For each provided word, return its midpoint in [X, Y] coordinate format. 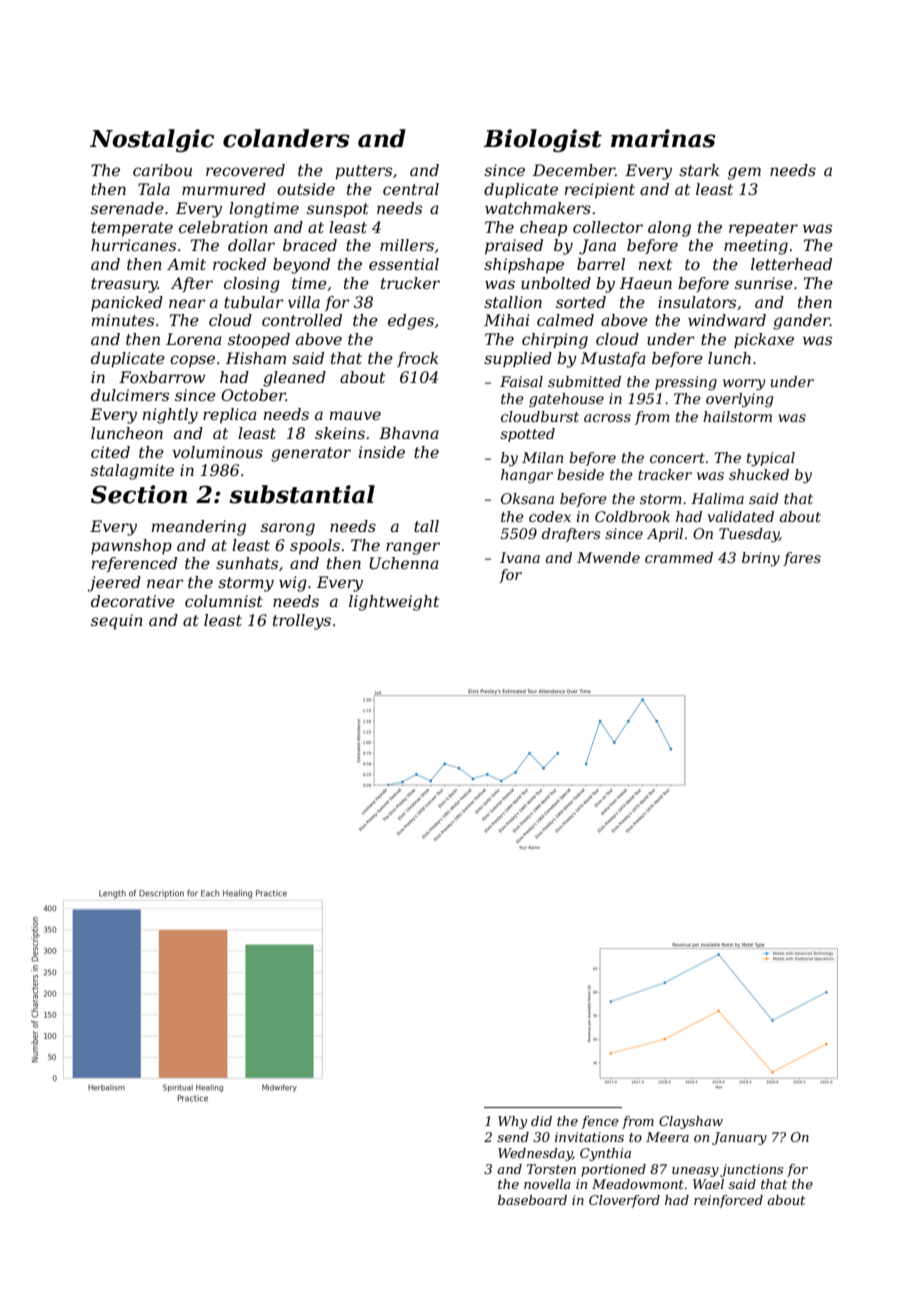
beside [580, 474]
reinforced [728, 1201]
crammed [679, 557]
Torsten [551, 1169]
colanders [286, 138]
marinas [663, 138]
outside [306, 189]
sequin [117, 622]
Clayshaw [691, 1122]
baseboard [532, 1200]
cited [110, 452]
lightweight [394, 603]
